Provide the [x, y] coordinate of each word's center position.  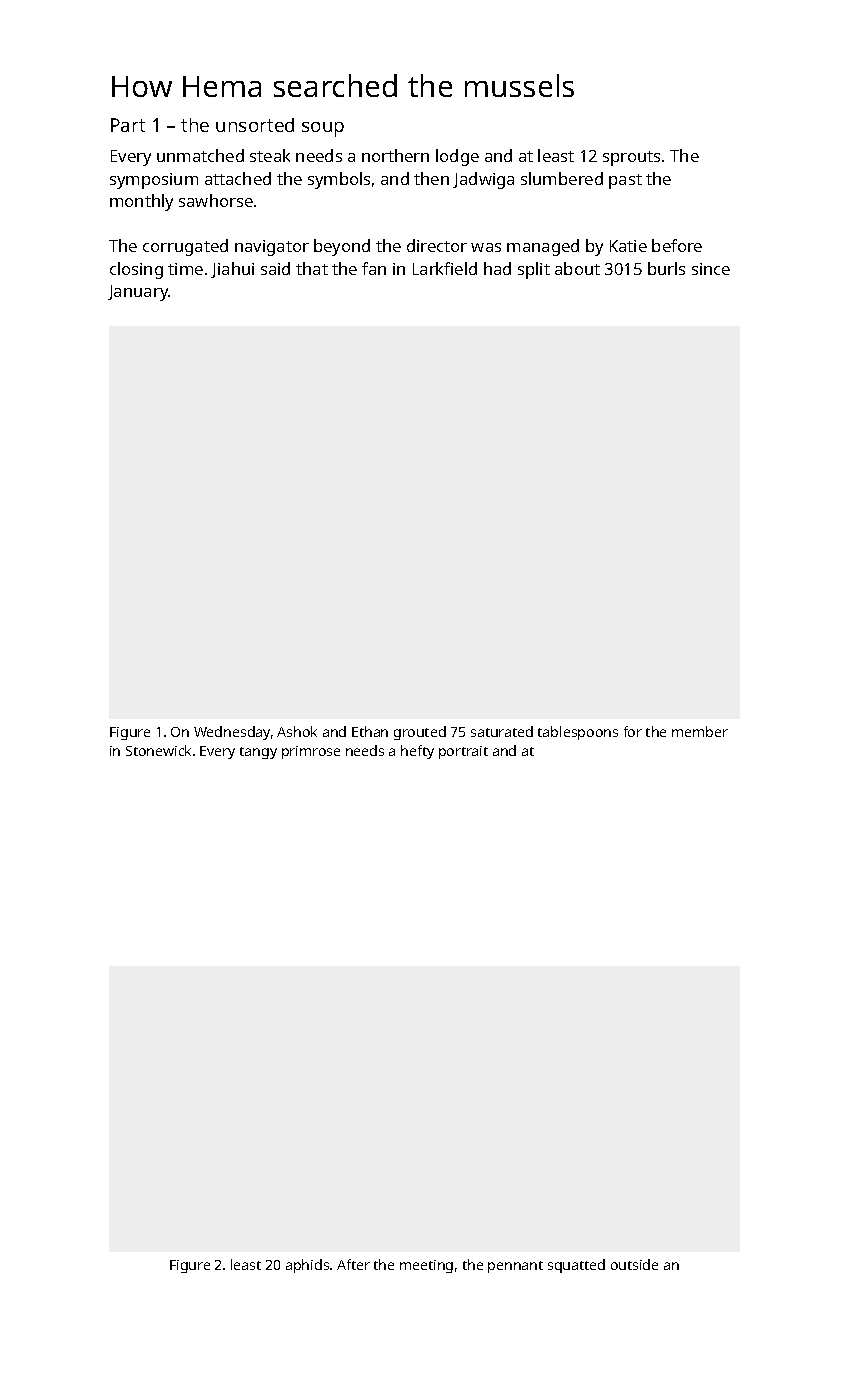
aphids [307, 1266]
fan [374, 268]
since [711, 269]
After [353, 1264]
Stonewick [158, 750]
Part [128, 125]
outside [634, 1264]
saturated [502, 731]
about [577, 268]
